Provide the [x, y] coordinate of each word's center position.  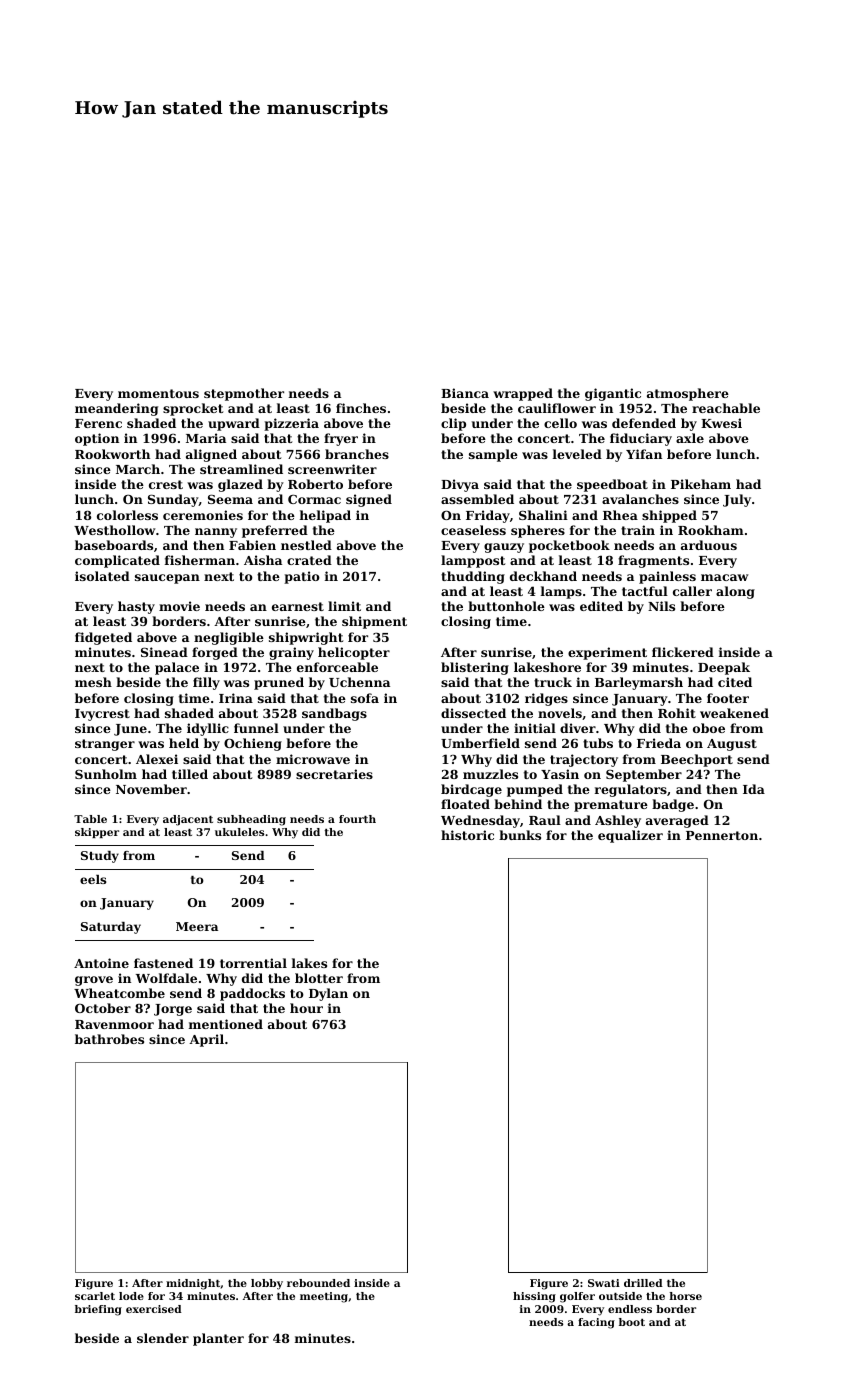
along [735, 592]
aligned [211, 455]
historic [467, 835]
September [644, 775]
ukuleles [239, 832]
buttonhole [506, 606]
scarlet [95, 1296]
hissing [534, 1297]
